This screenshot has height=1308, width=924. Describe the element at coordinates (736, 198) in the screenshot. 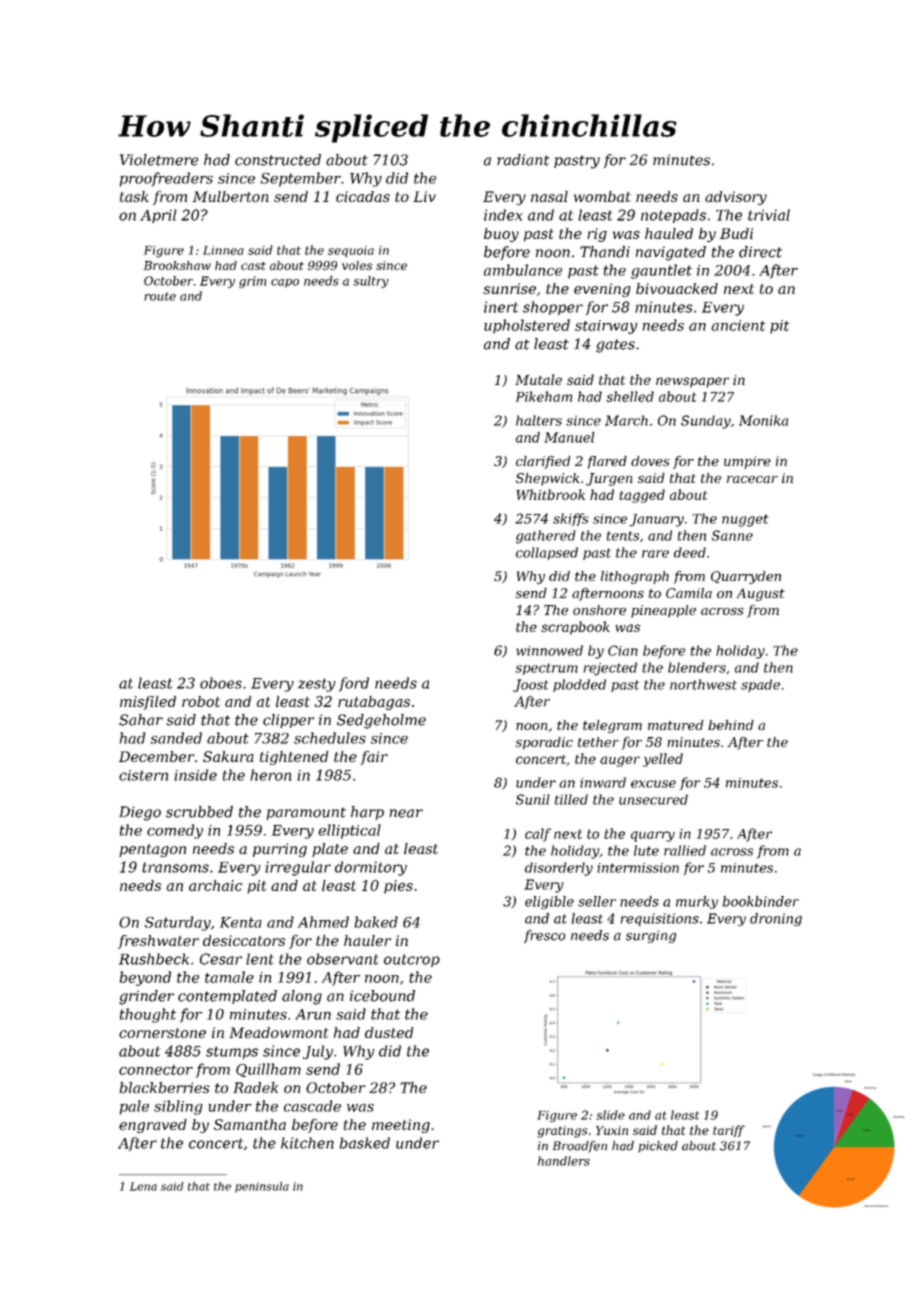

I see `advisory` at that location.
